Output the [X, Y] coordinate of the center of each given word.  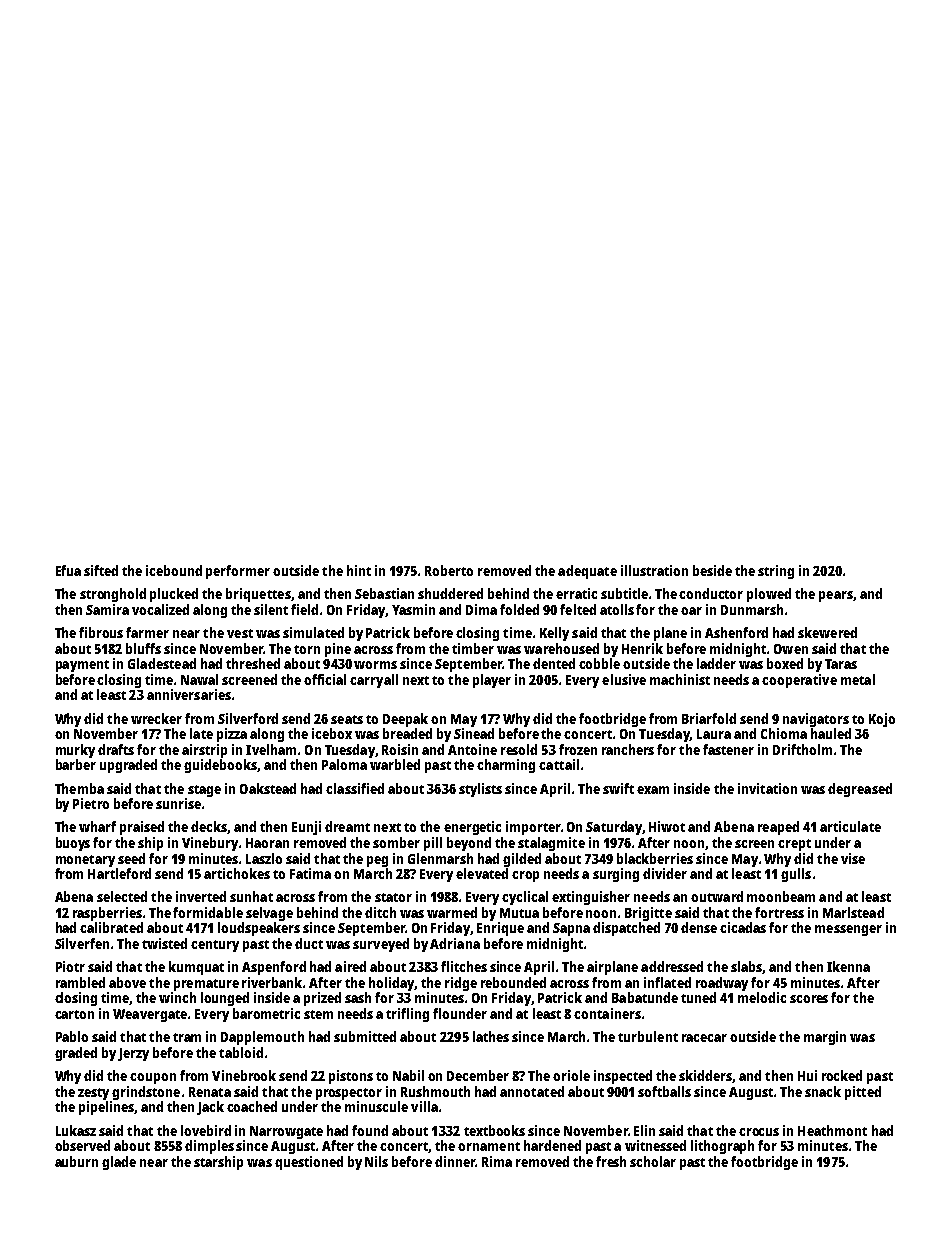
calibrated [111, 927]
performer [238, 572]
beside [712, 570]
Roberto [449, 570]
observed [82, 1145]
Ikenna [848, 966]
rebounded [513, 982]
